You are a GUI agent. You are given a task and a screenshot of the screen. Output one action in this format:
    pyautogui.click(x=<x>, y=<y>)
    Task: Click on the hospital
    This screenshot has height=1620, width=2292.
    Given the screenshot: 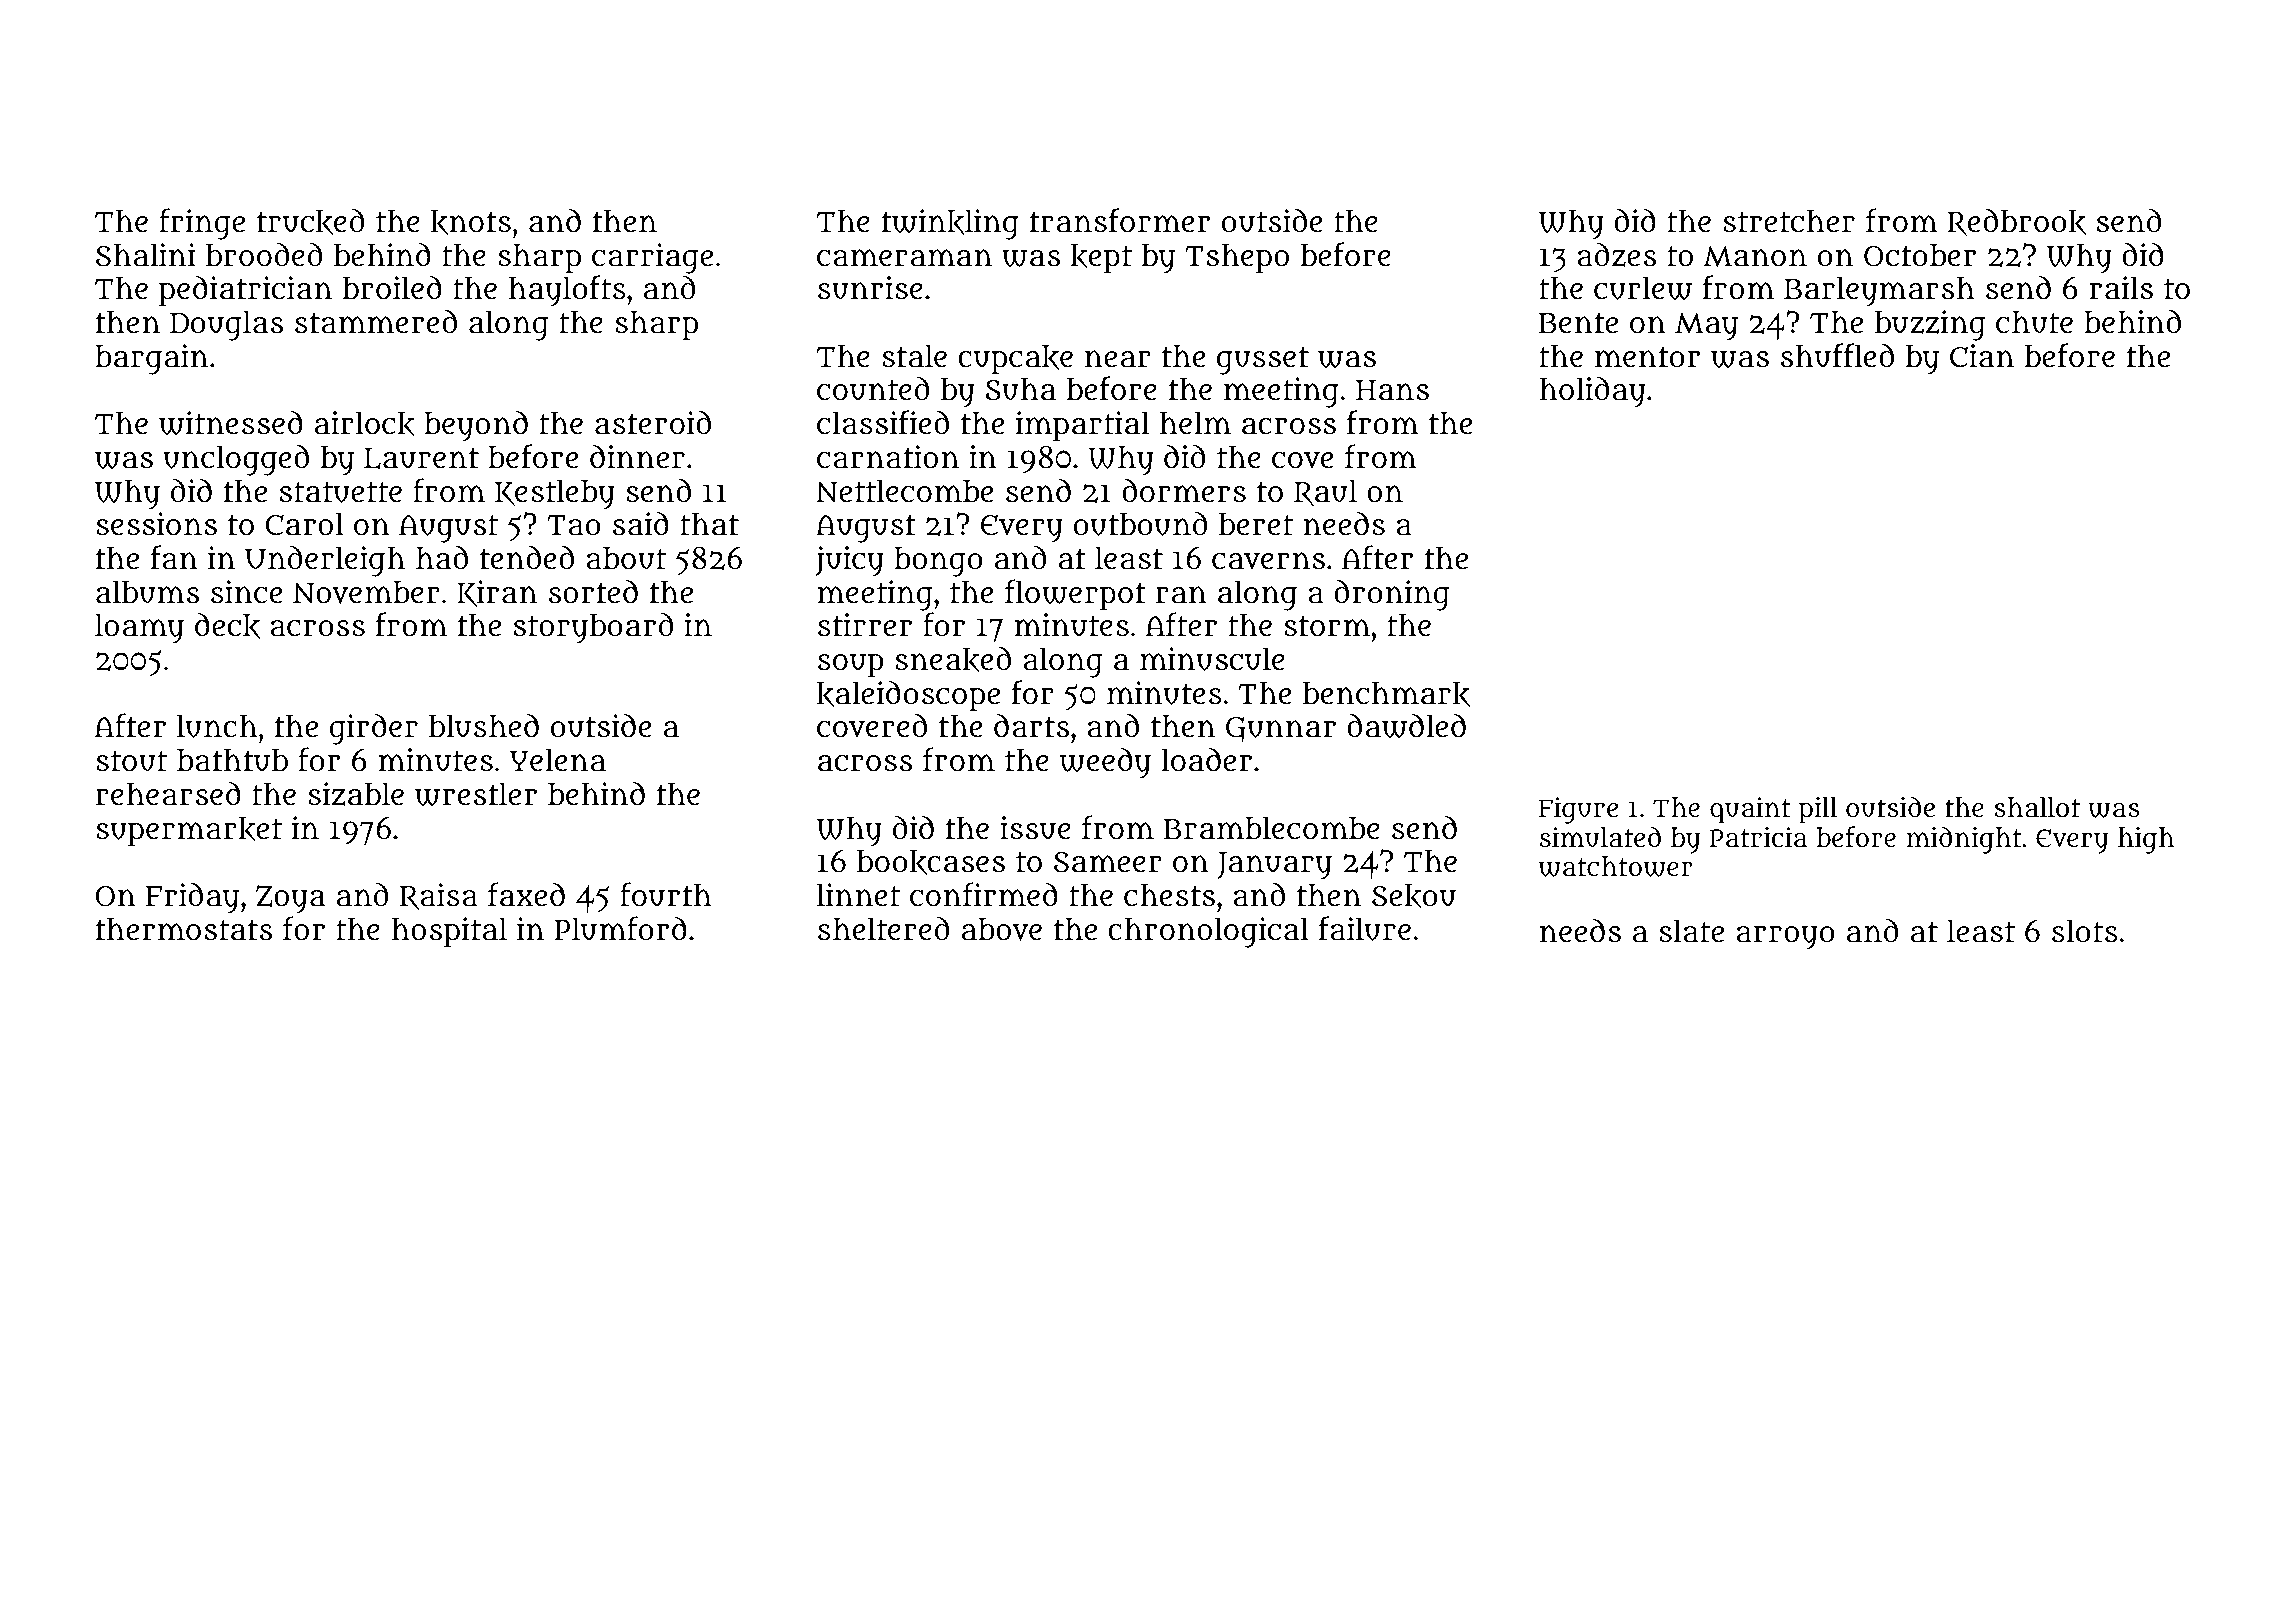 What is the action you would take?
    pyautogui.click(x=449, y=932)
